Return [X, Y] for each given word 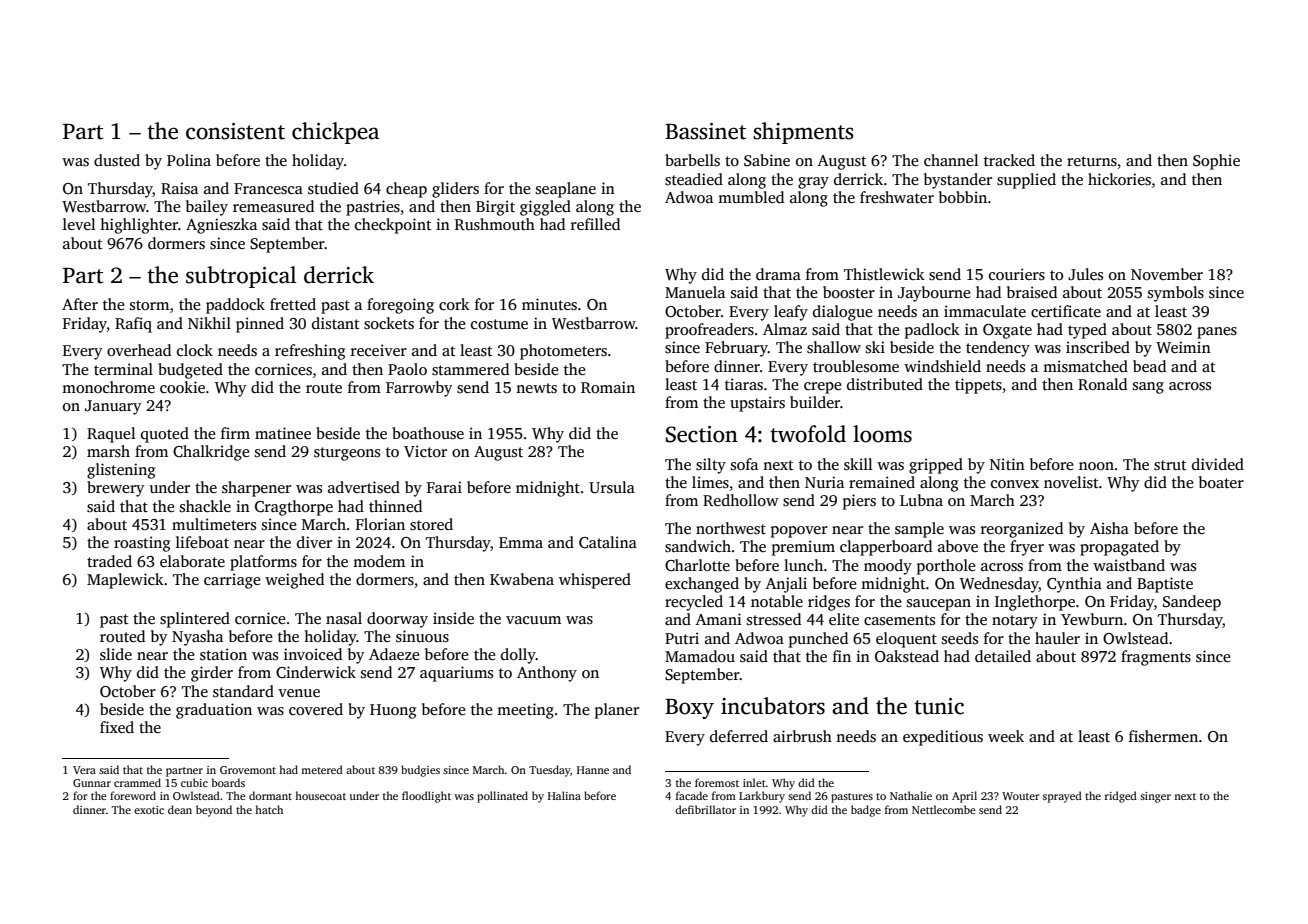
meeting [525, 711]
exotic [149, 810]
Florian [380, 524]
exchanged [702, 585]
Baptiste [1165, 585]
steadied [694, 179]
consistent [235, 131]
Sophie [1216, 162]
